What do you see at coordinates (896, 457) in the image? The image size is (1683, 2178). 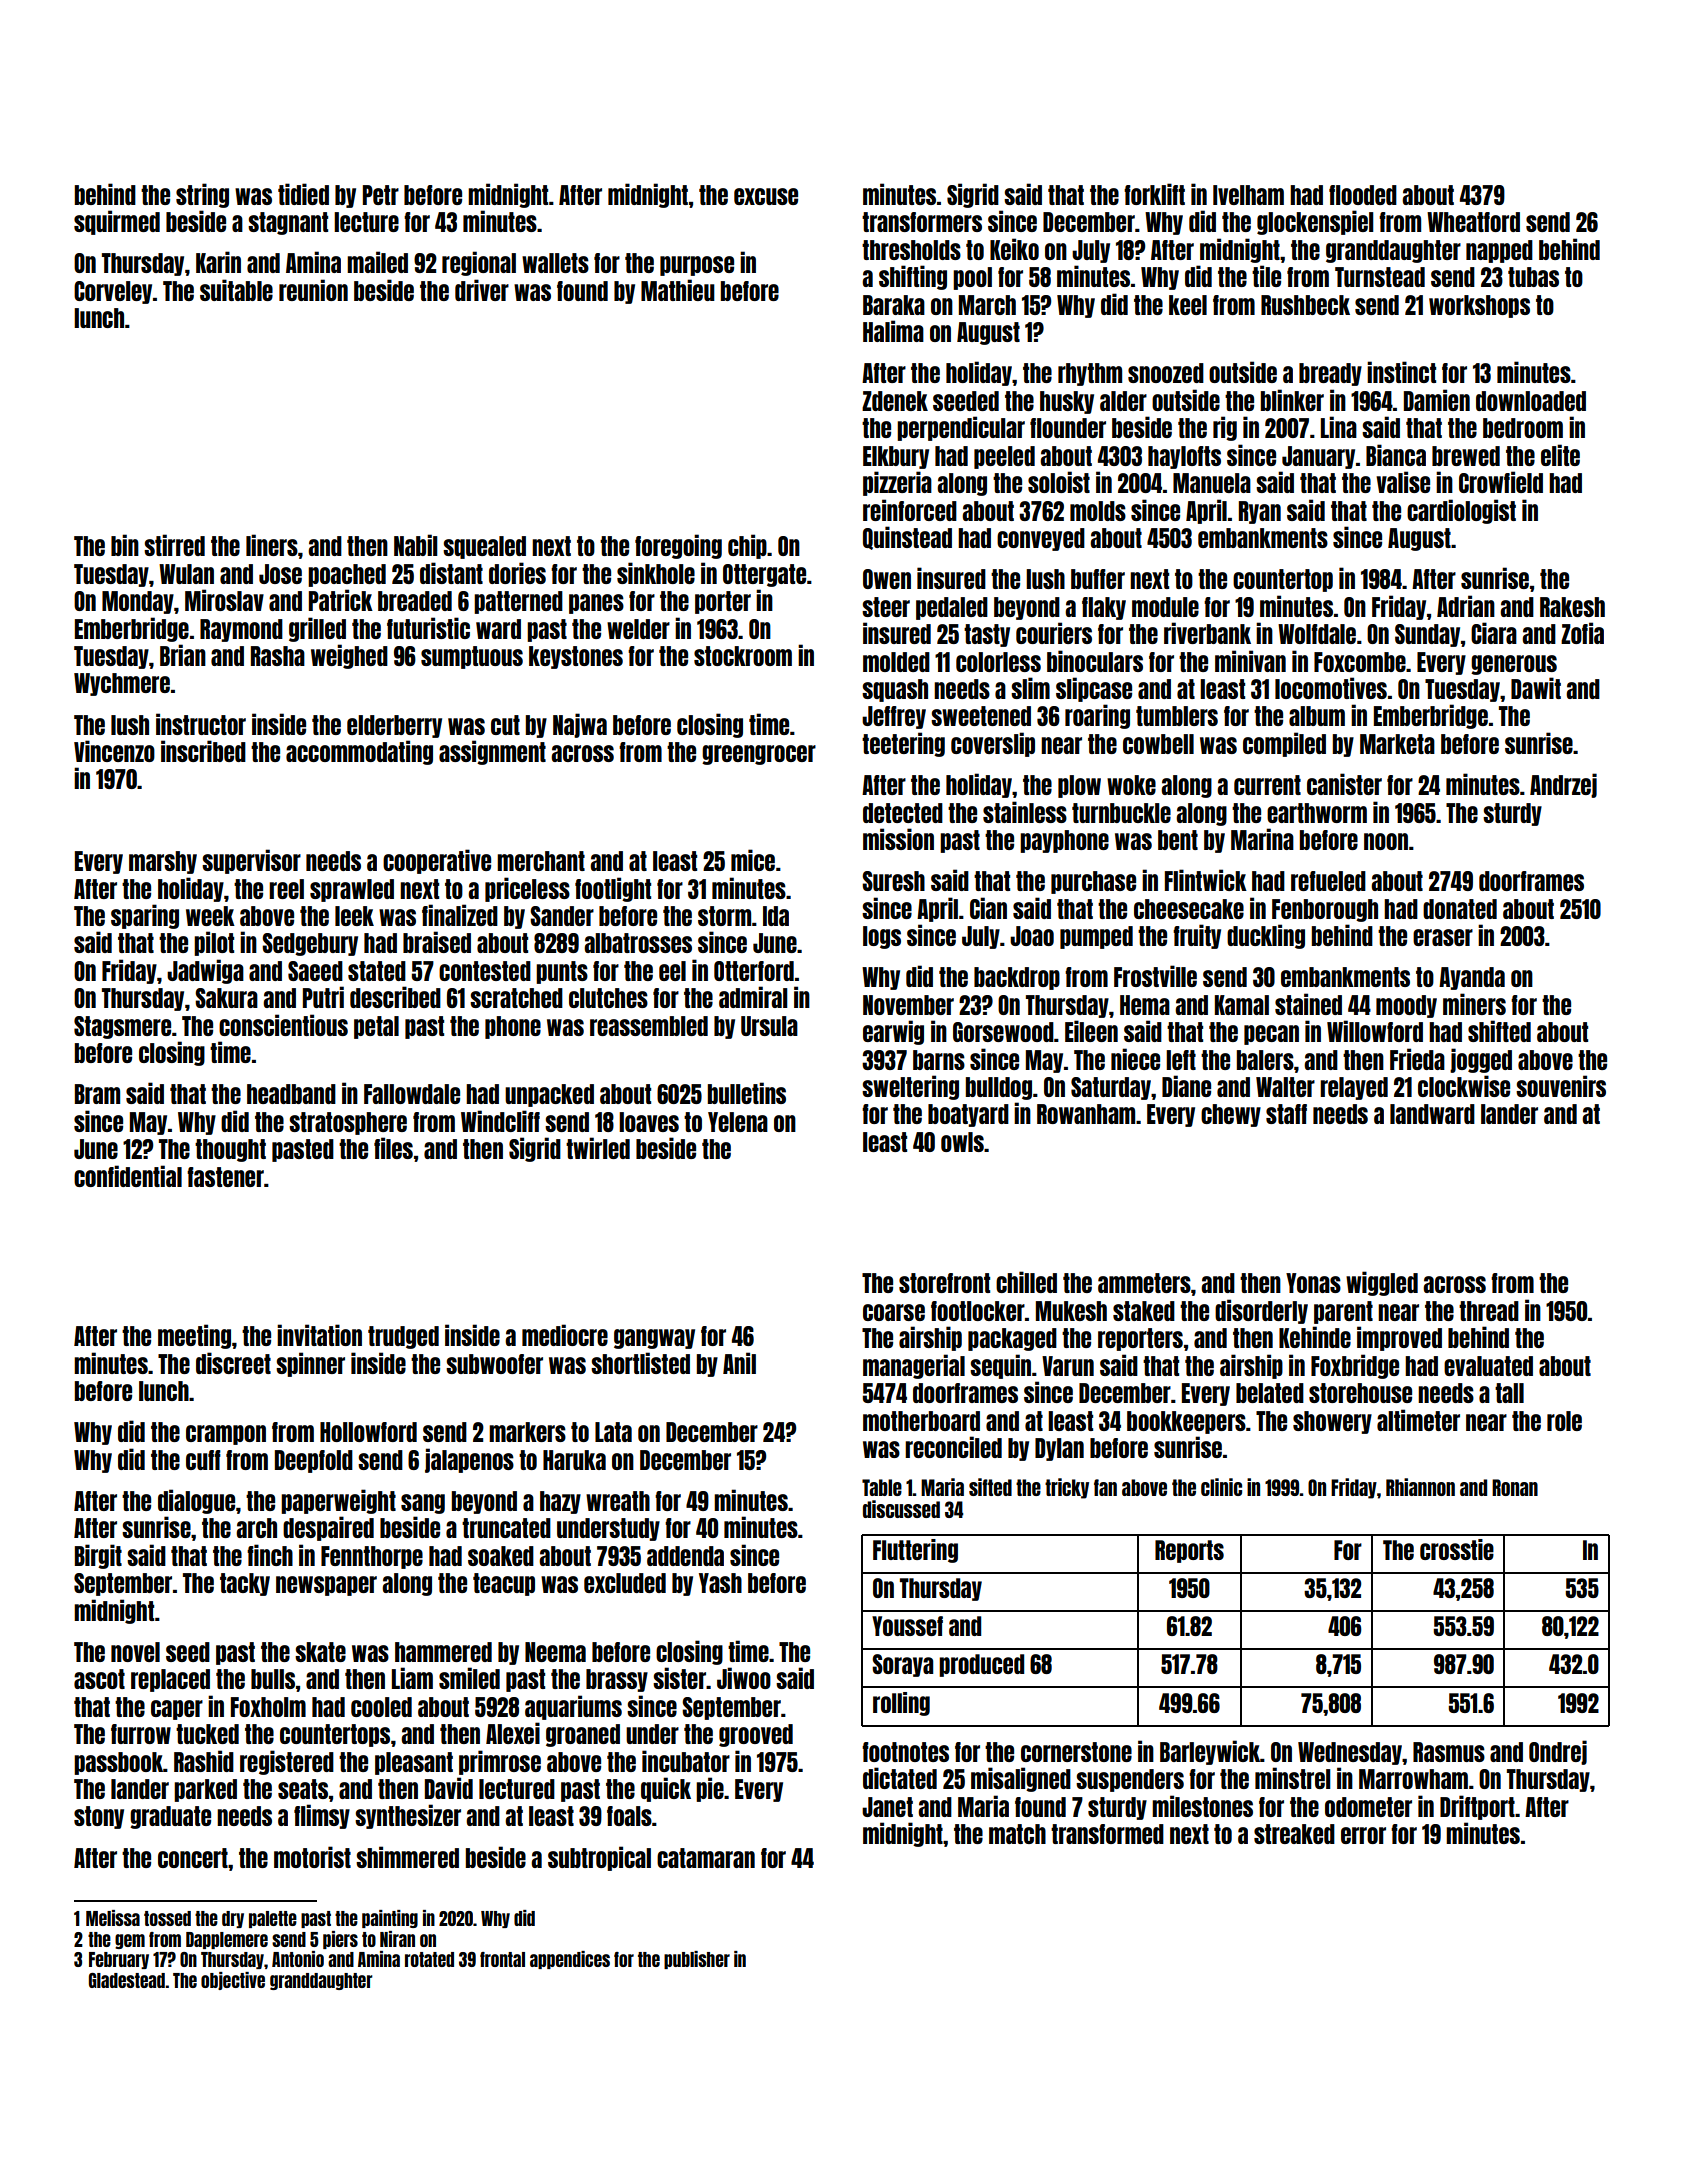 I see `Elkbury` at bounding box center [896, 457].
